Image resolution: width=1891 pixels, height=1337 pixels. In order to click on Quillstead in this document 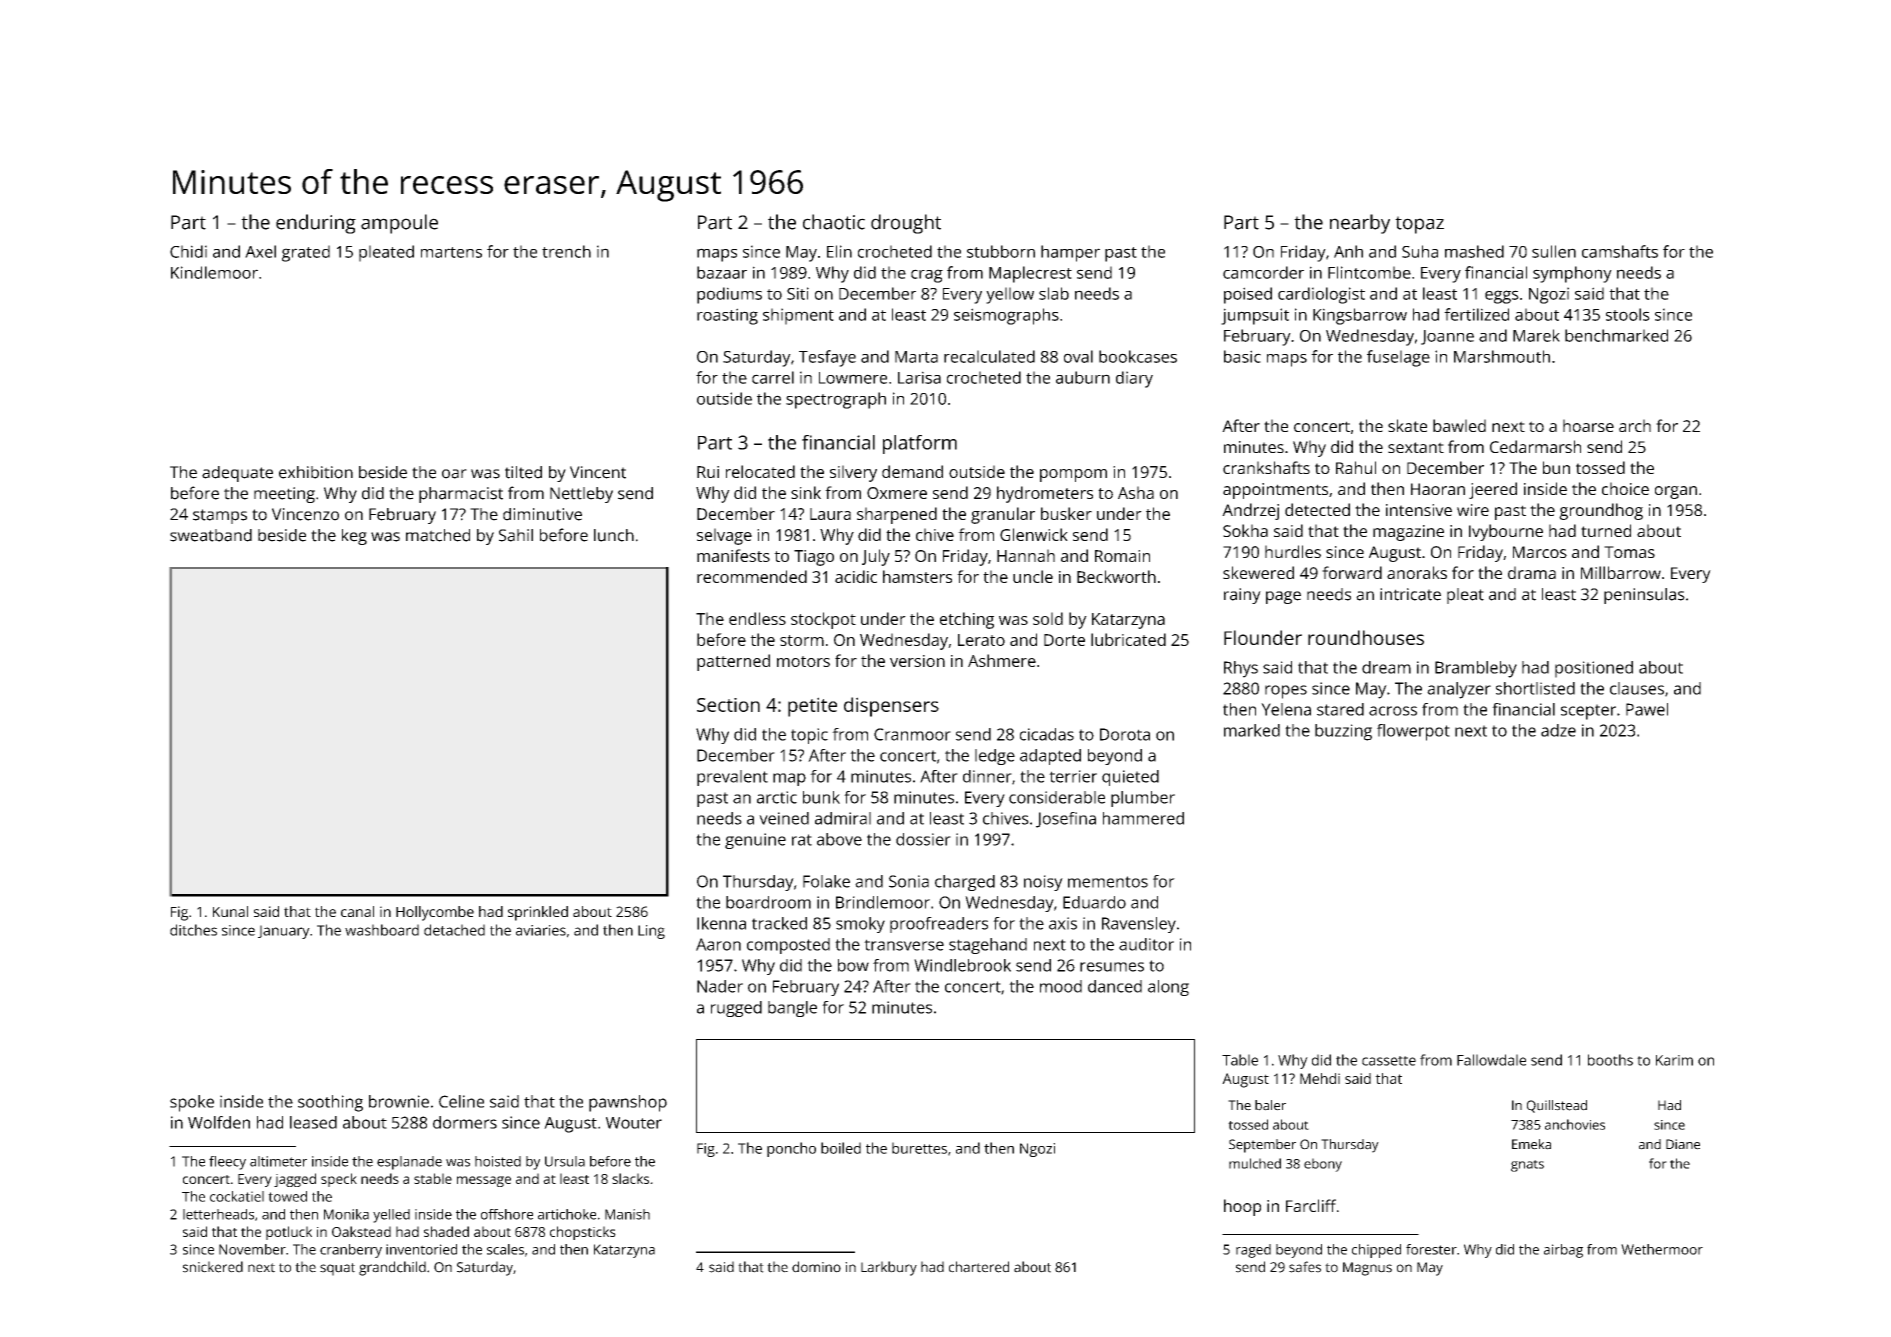, I will do `click(1557, 1106)`.
